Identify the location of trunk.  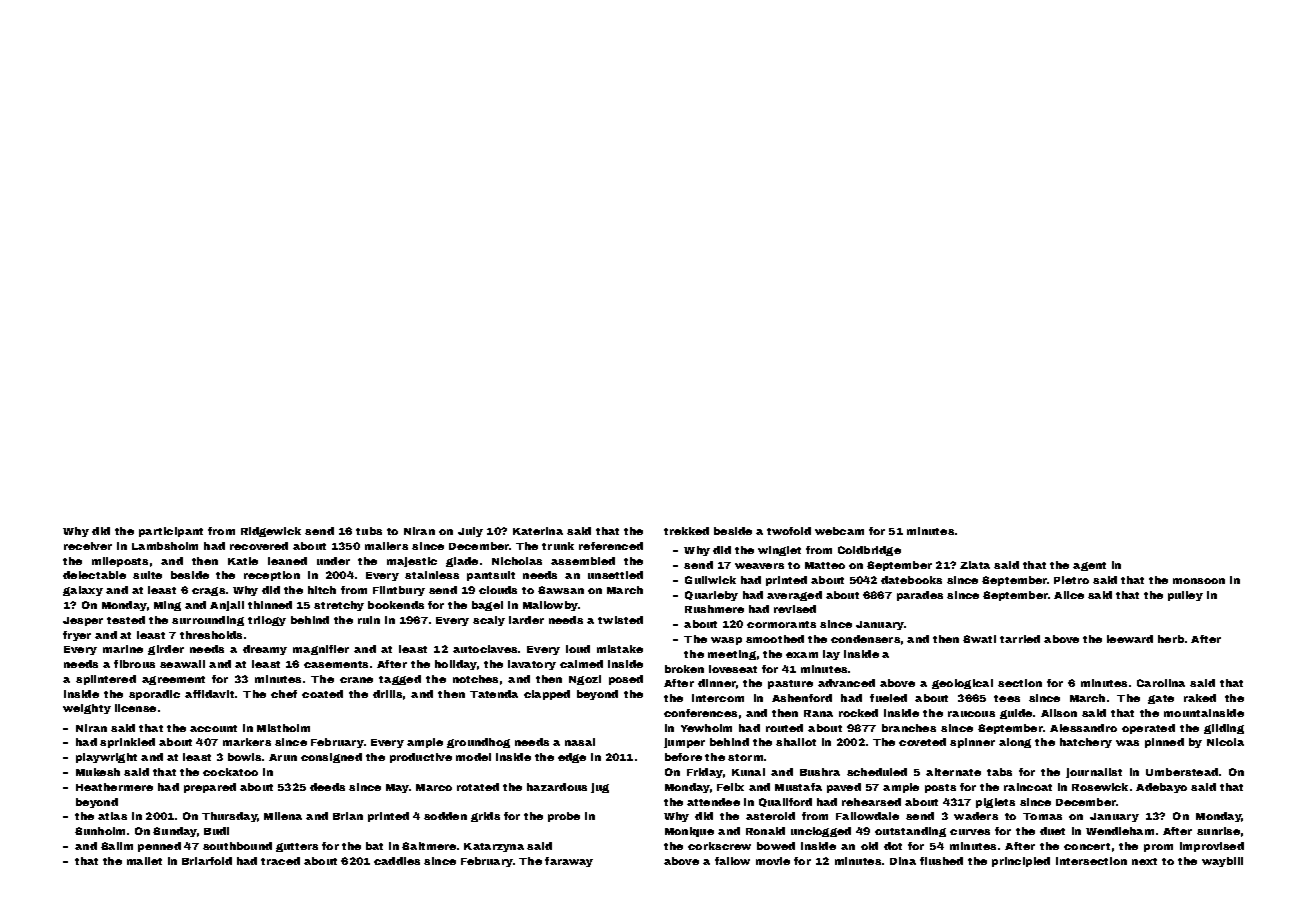
(558, 546).
